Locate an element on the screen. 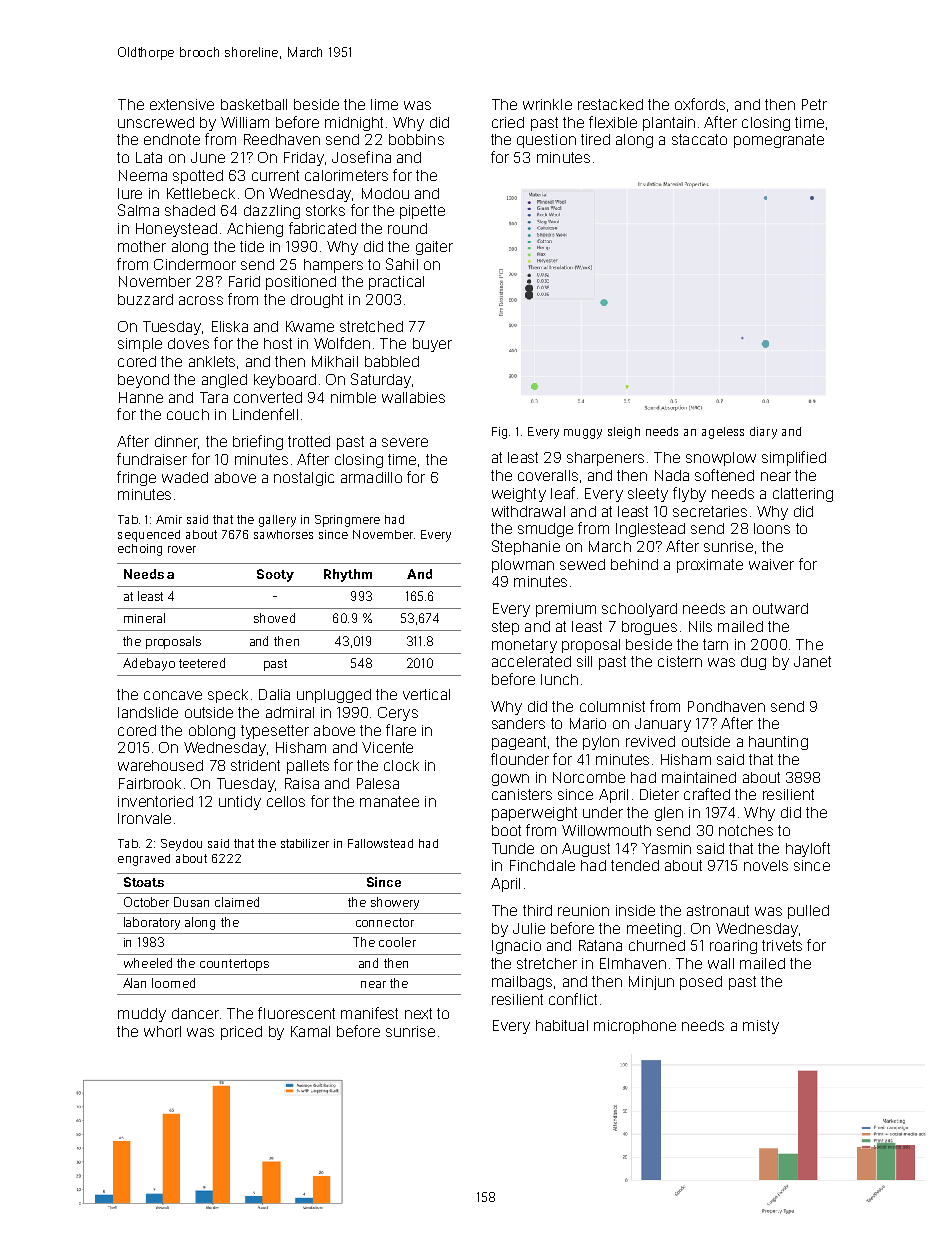 The image size is (952, 1233). Farid is located at coordinates (244, 281).
